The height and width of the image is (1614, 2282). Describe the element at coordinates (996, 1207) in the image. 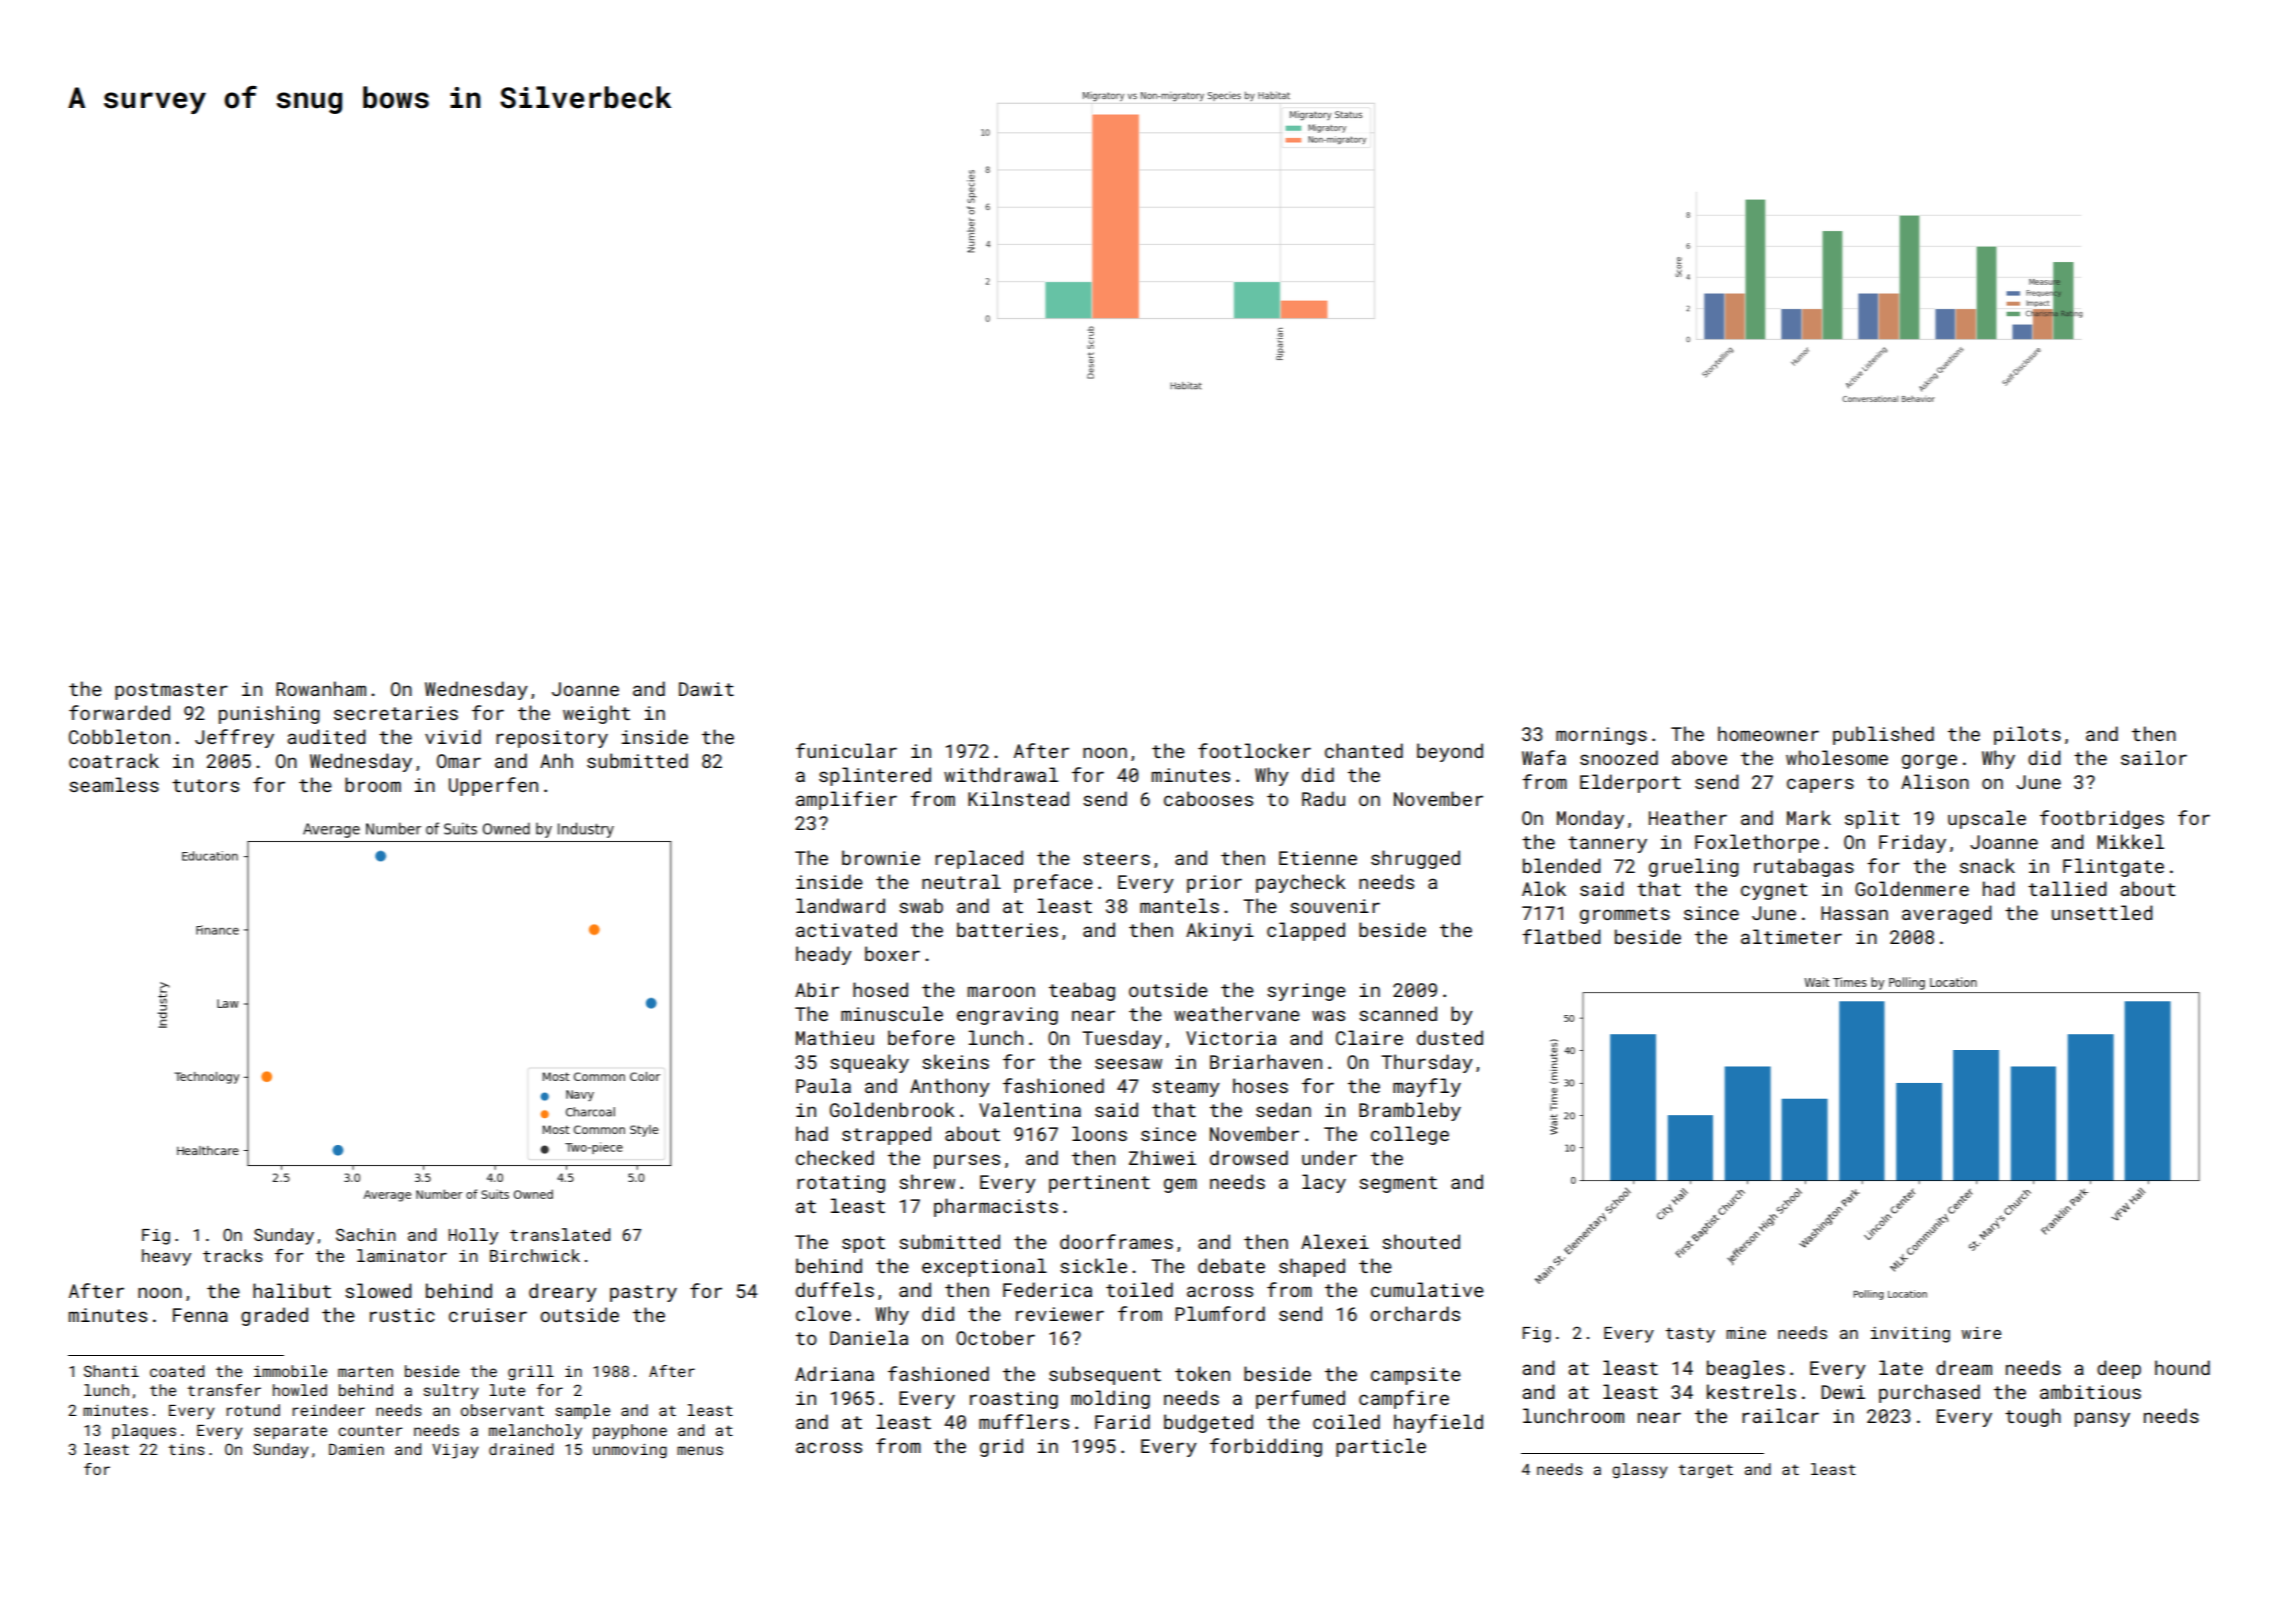

I see `pharmacists` at that location.
